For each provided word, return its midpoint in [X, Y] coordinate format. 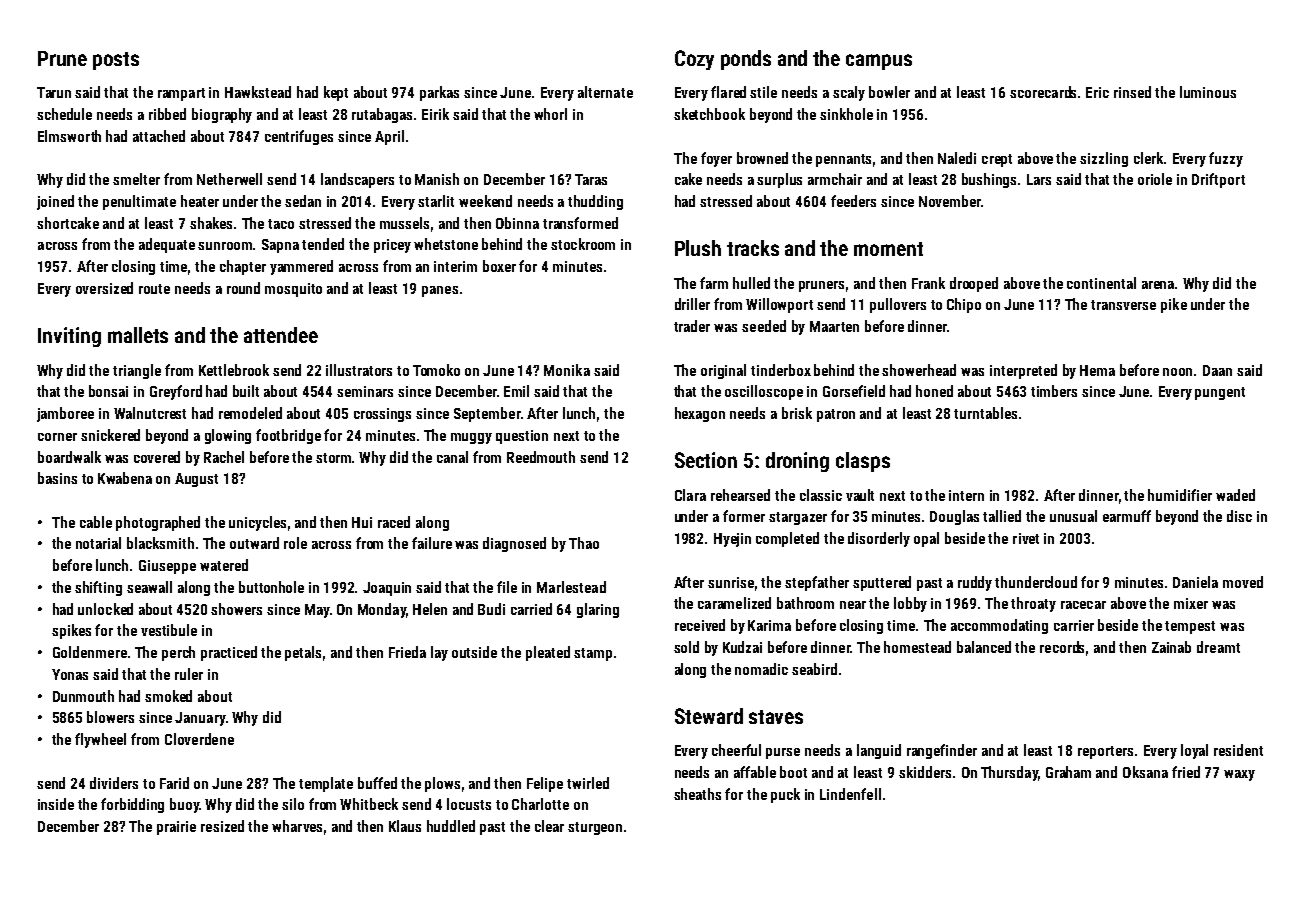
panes [440, 291]
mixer [1191, 603]
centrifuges [299, 137]
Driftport [1218, 180]
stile [763, 92]
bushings [989, 180]
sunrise [731, 582]
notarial [98, 543]
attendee [281, 335]
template [326, 784]
